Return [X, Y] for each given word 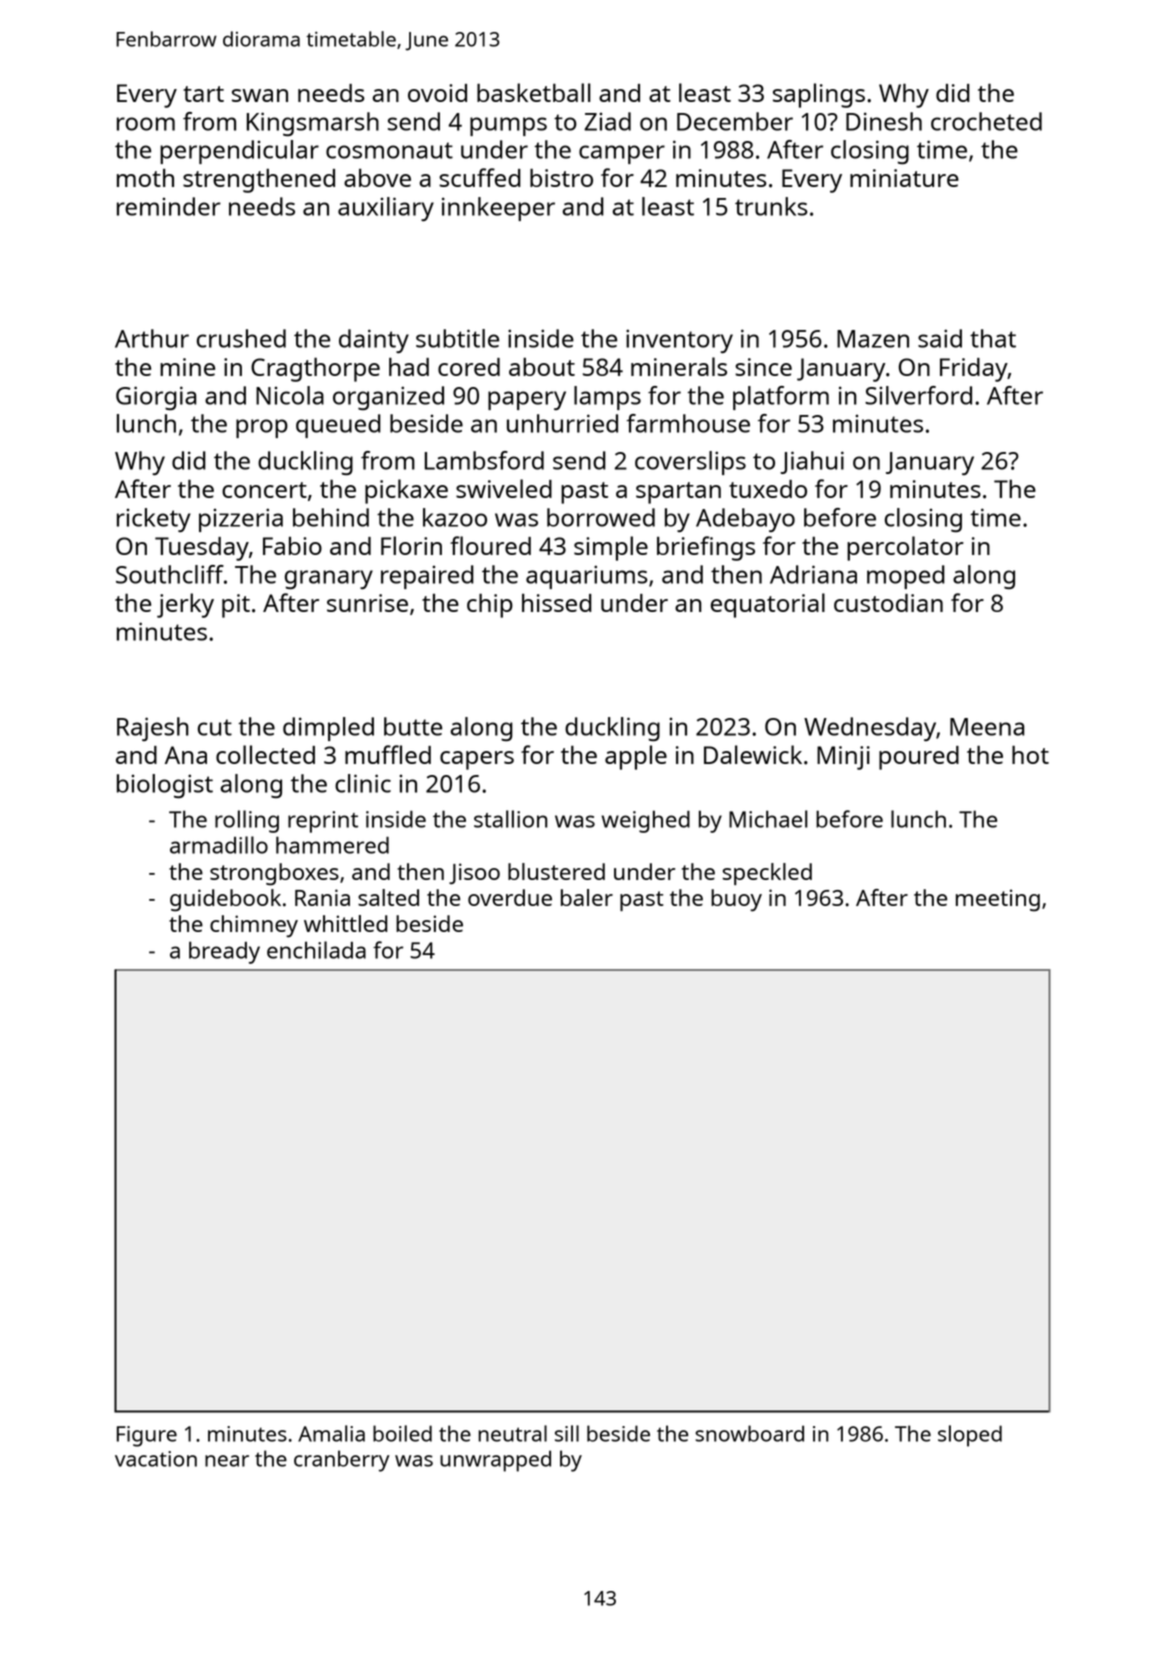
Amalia [331, 1433]
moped [906, 577]
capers [477, 760]
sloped [970, 1436]
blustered [556, 871]
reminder [169, 206]
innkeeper [498, 209]
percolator [905, 548]
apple [636, 757]
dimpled [328, 729]
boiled [402, 1433]
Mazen [873, 339]
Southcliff [170, 574]
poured [919, 758]
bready [224, 952]
